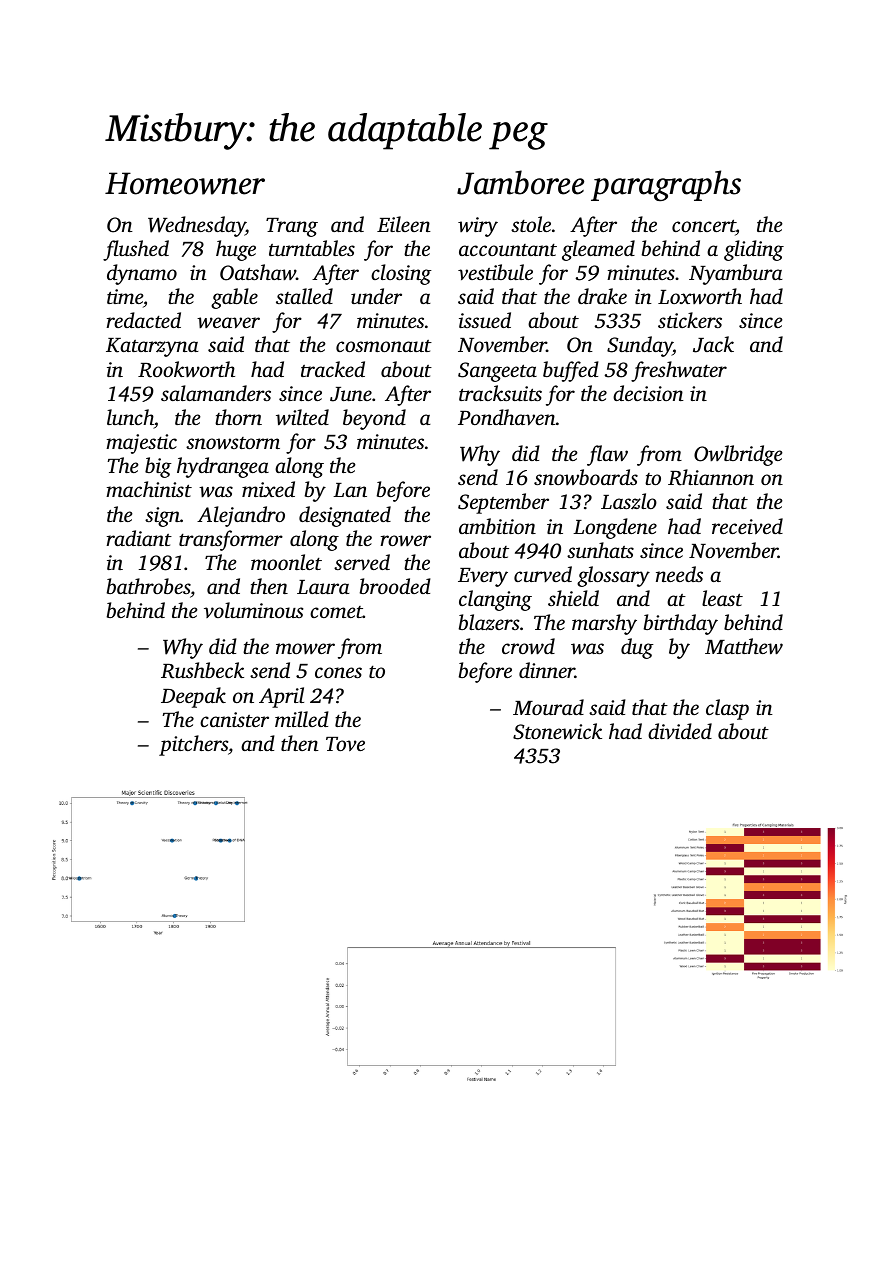  I want to click on Stonewick, so click(557, 731).
